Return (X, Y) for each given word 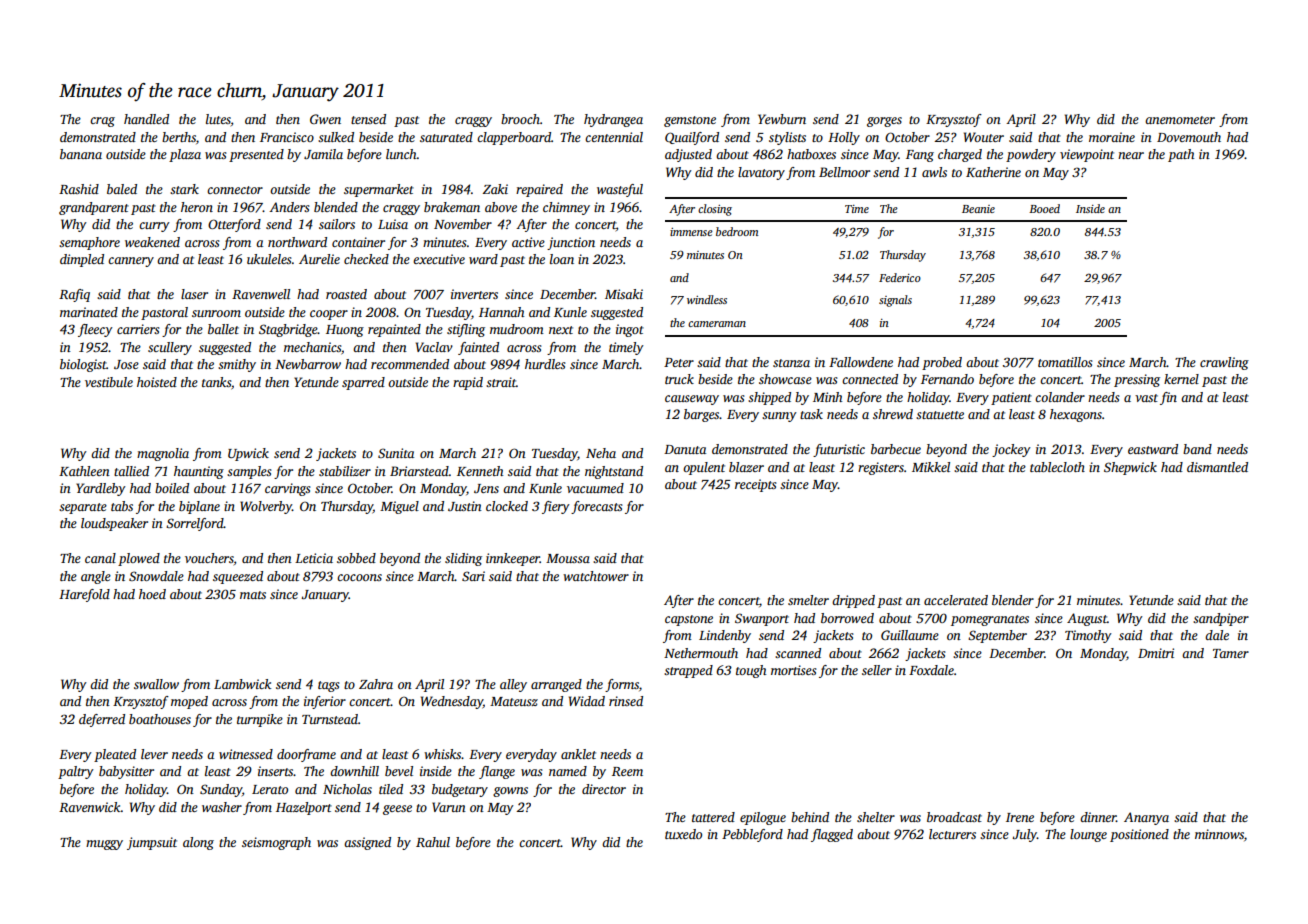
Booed (1044, 208)
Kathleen (84, 471)
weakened (152, 242)
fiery (556, 507)
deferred (102, 720)
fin (1168, 398)
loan (562, 259)
